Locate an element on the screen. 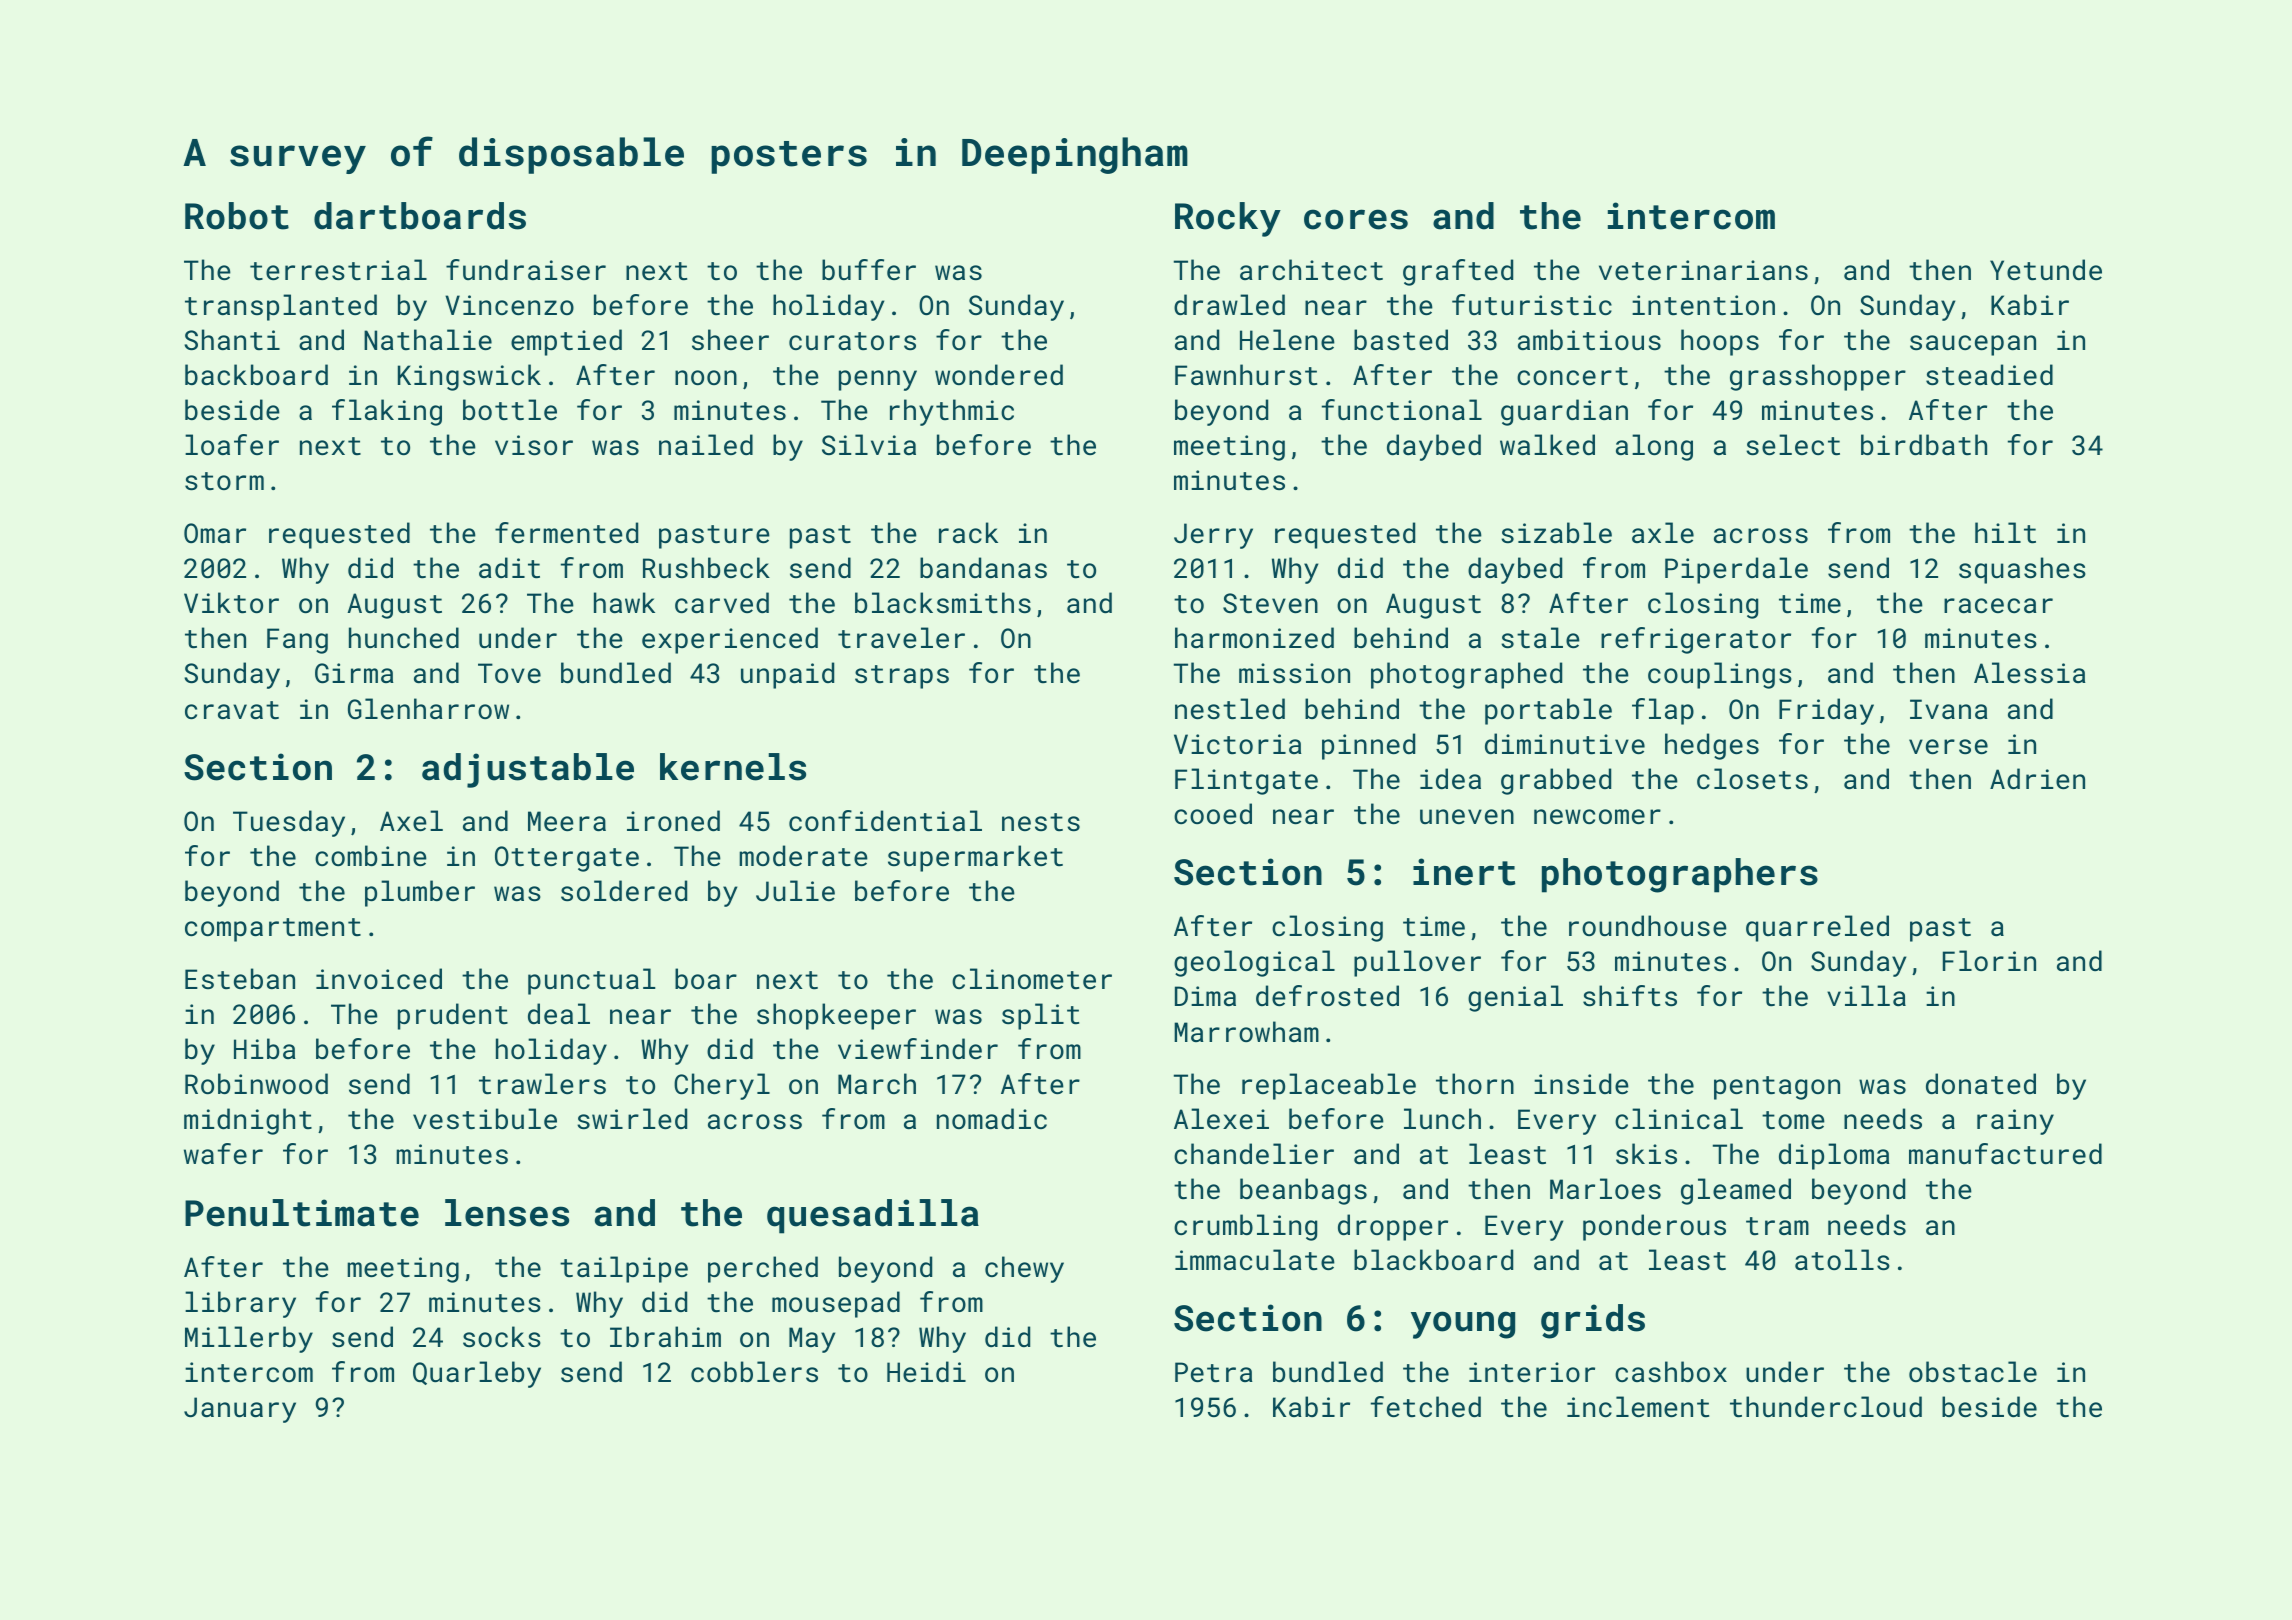 This screenshot has height=1620, width=2292. Rocky is located at coordinates (1228, 219).
